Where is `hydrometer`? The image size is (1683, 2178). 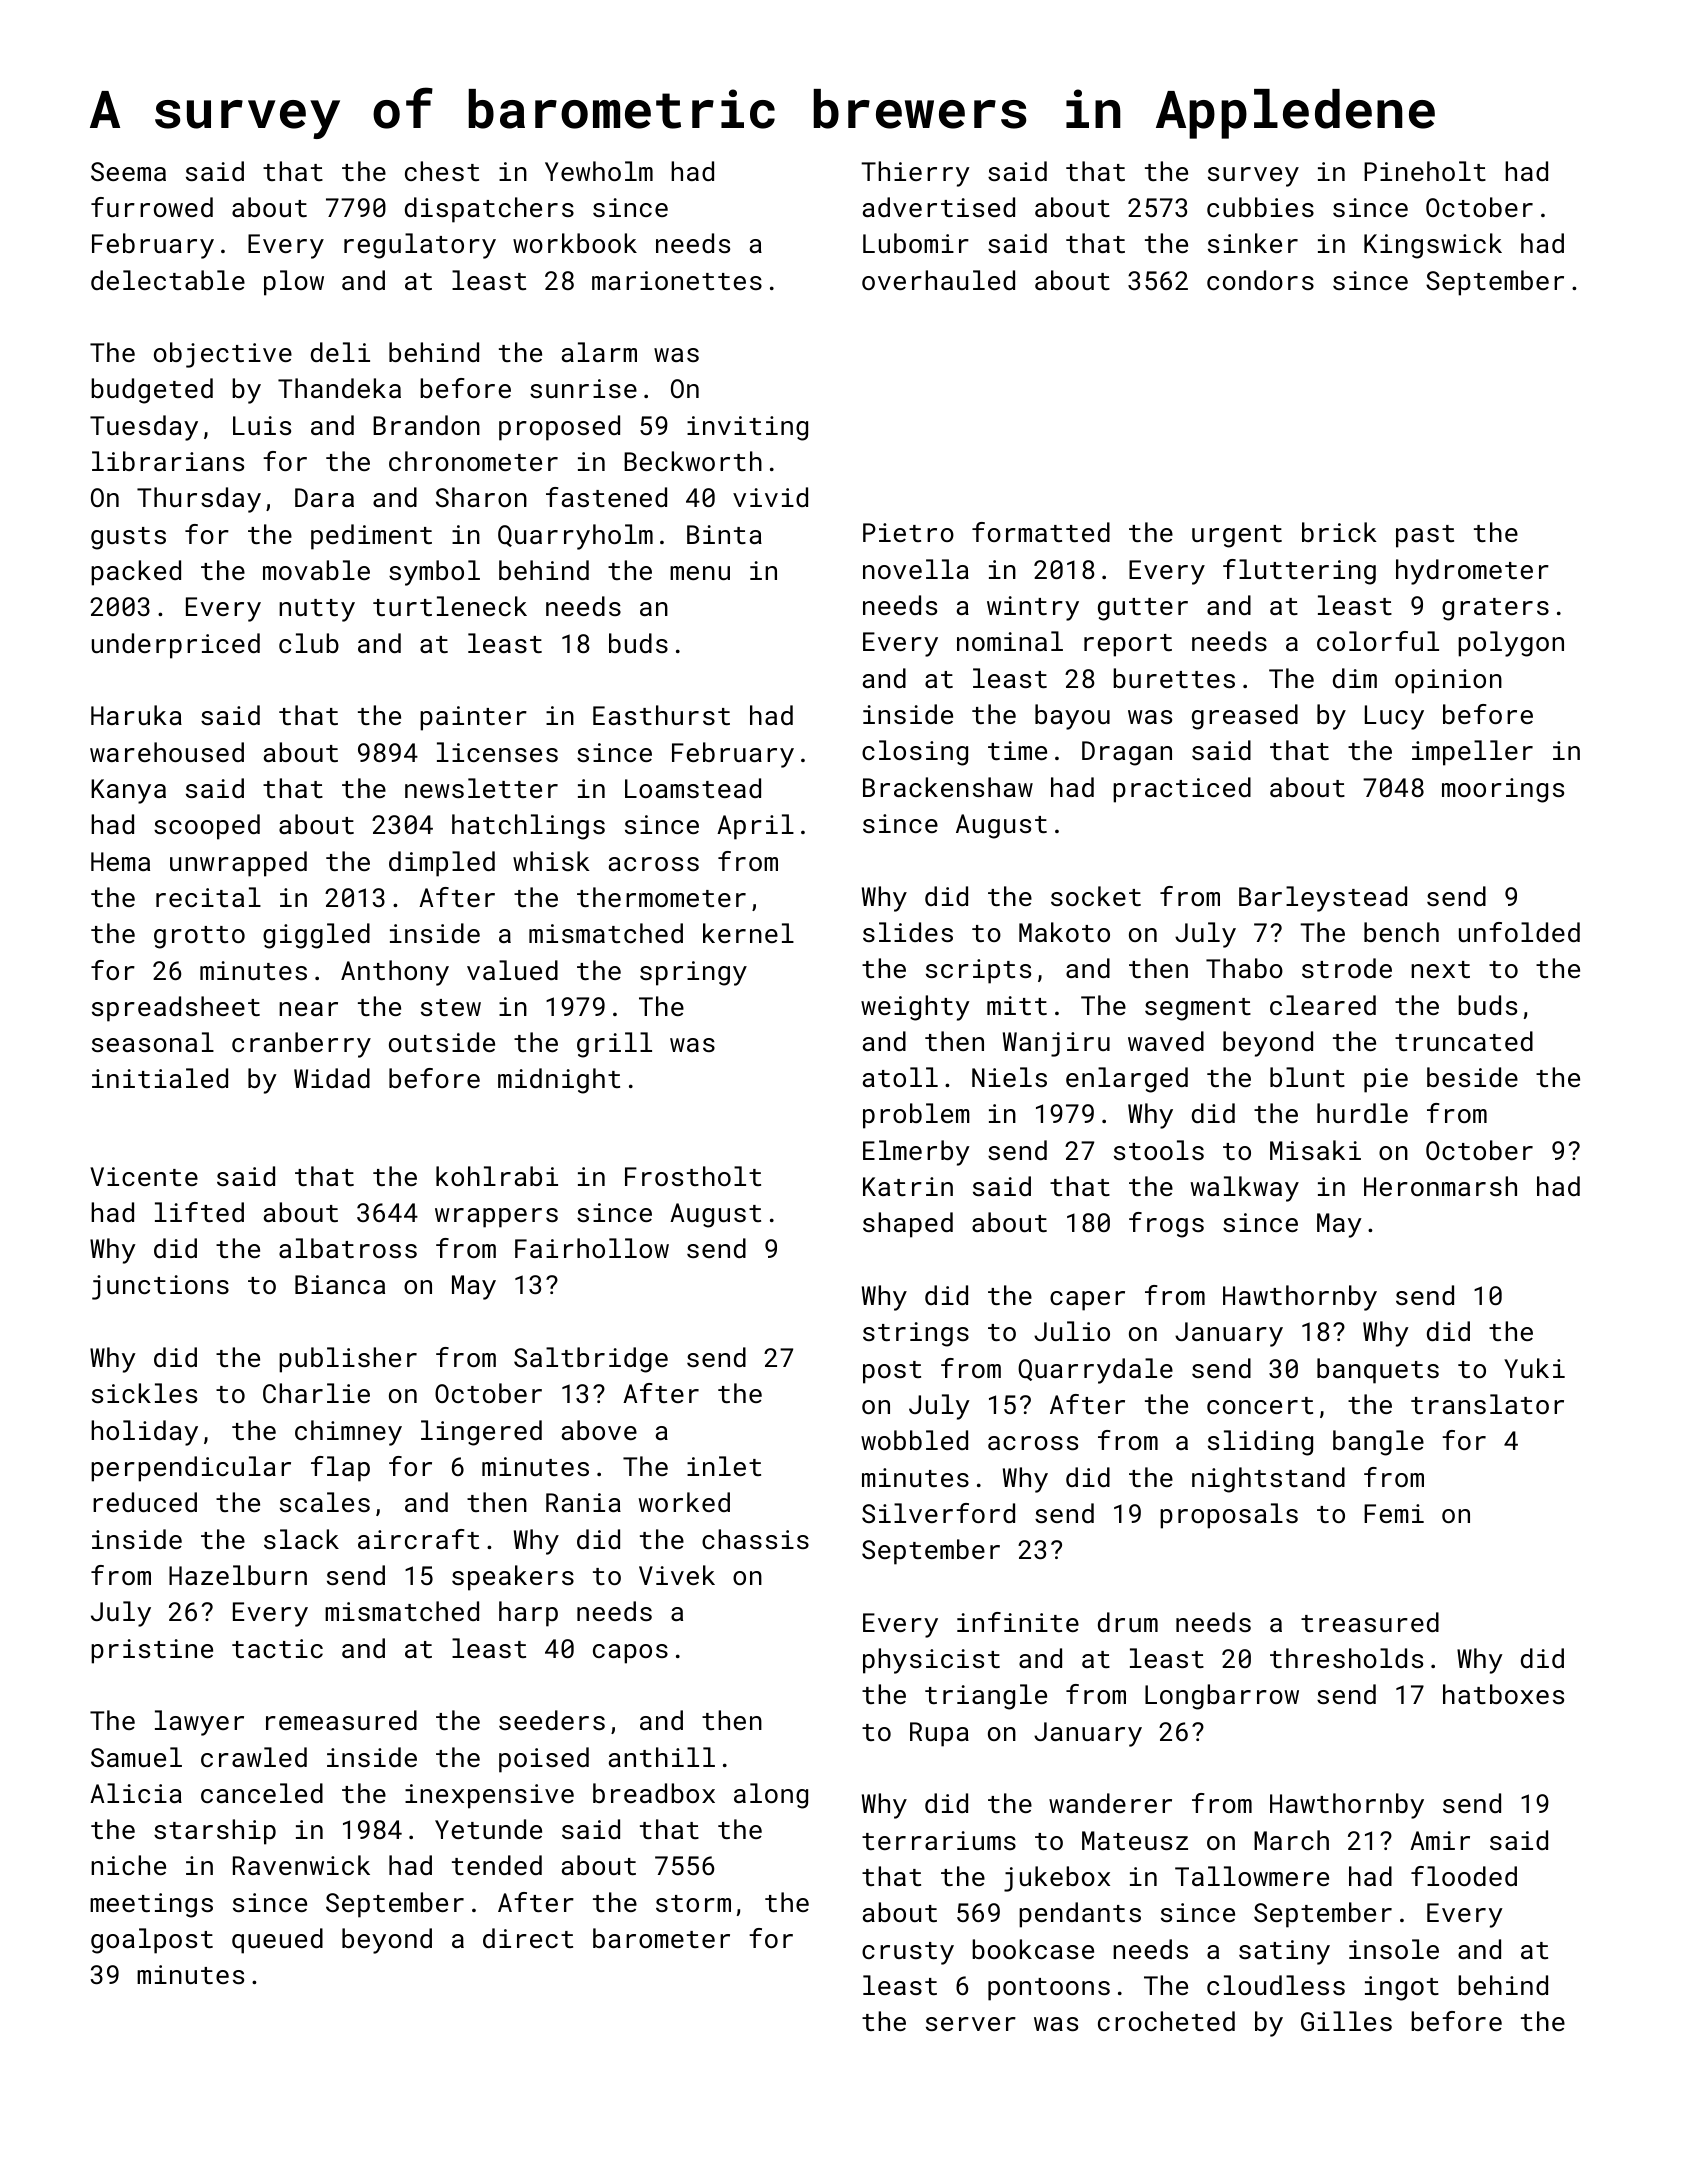 hydrometer is located at coordinates (1472, 572).
